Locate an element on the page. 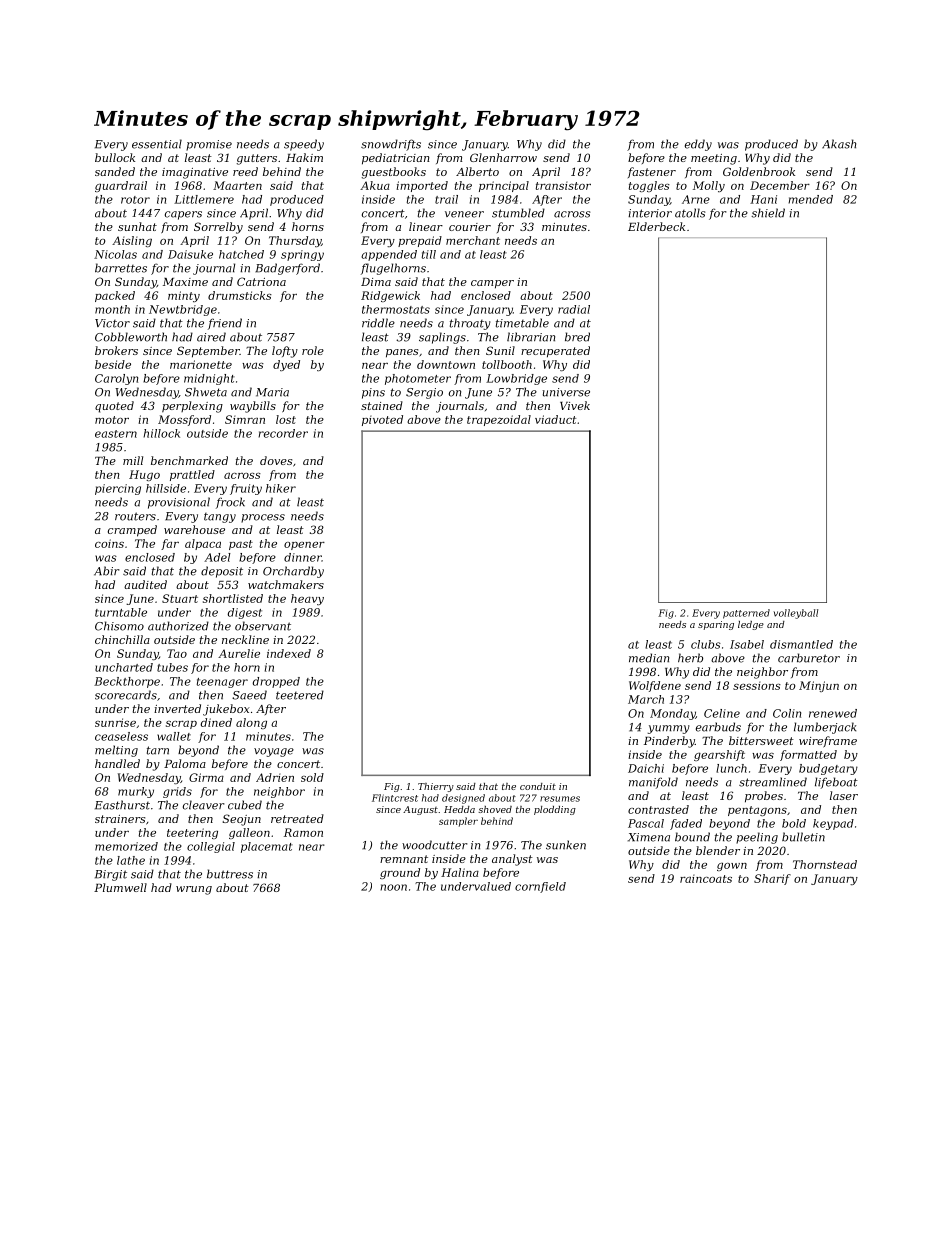 This document has height=1233, width=952. Chisomo is located at coordinates (119, 626).
